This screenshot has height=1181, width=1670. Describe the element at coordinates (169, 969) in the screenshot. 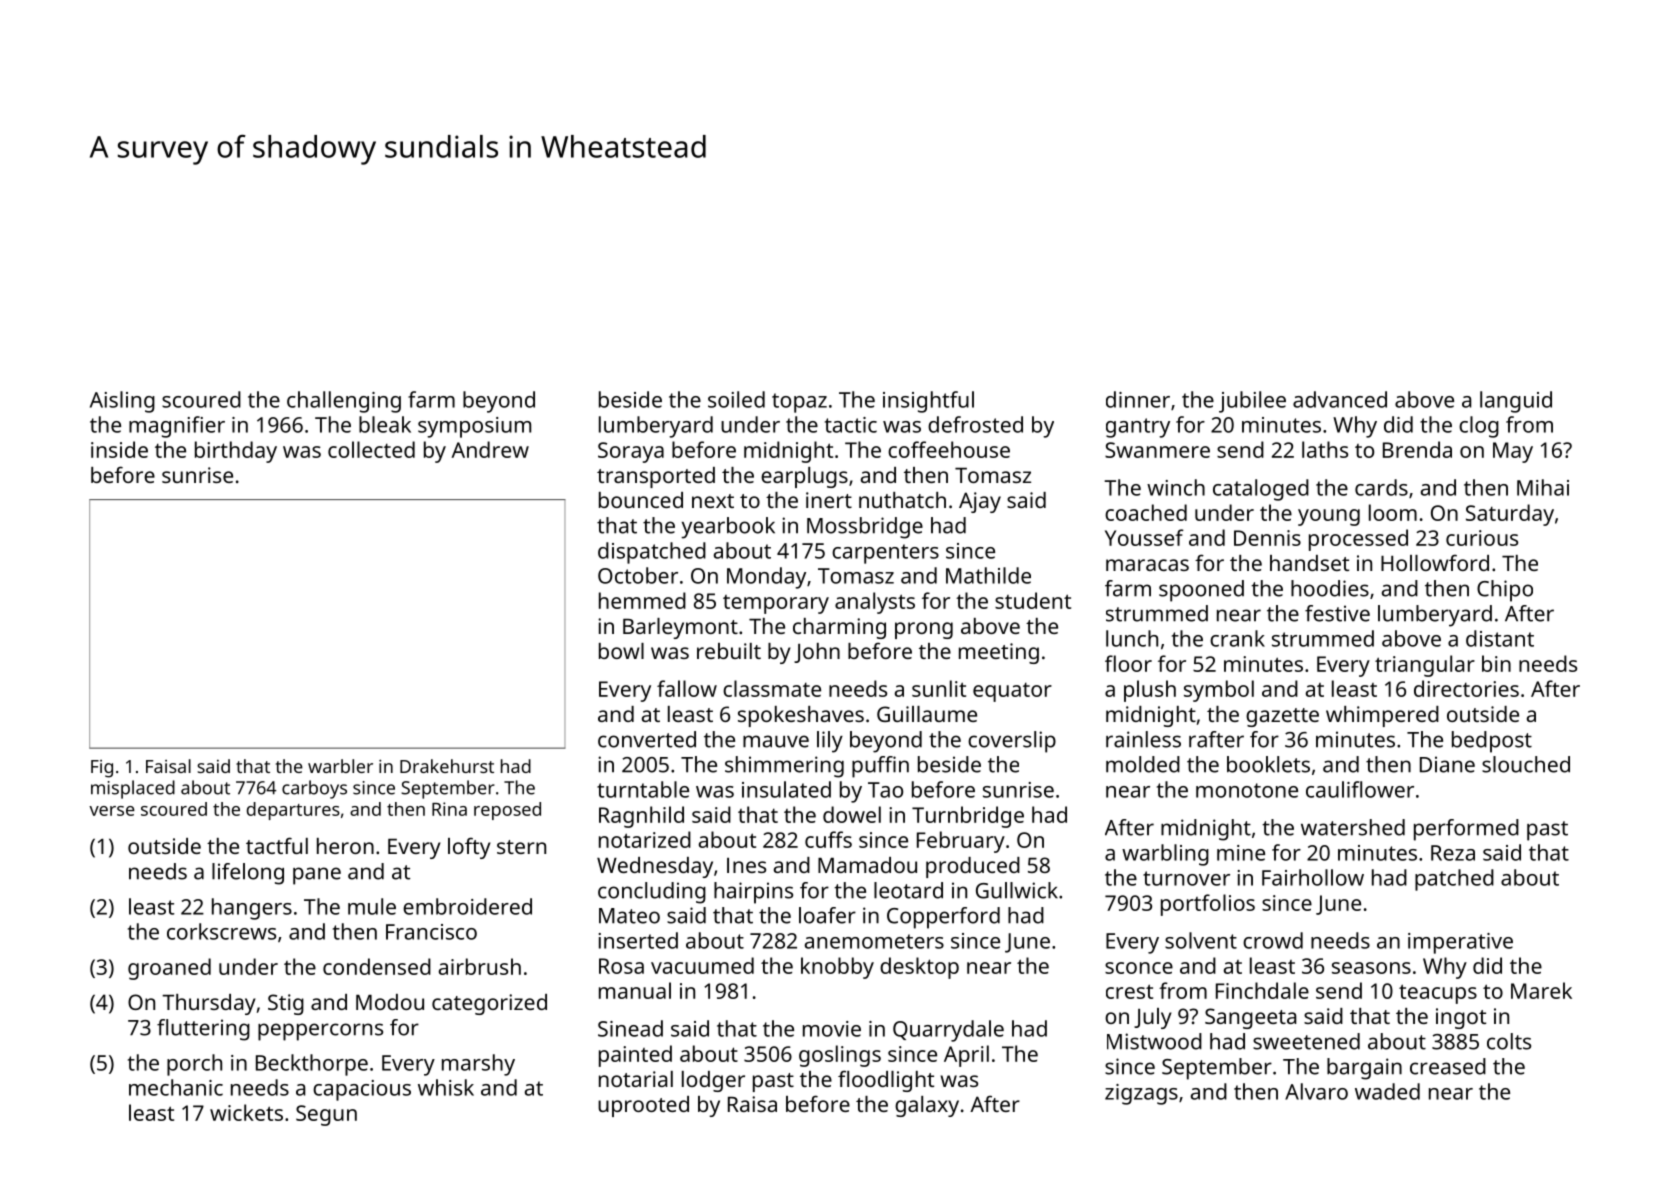

I see `groaned` at that location.
